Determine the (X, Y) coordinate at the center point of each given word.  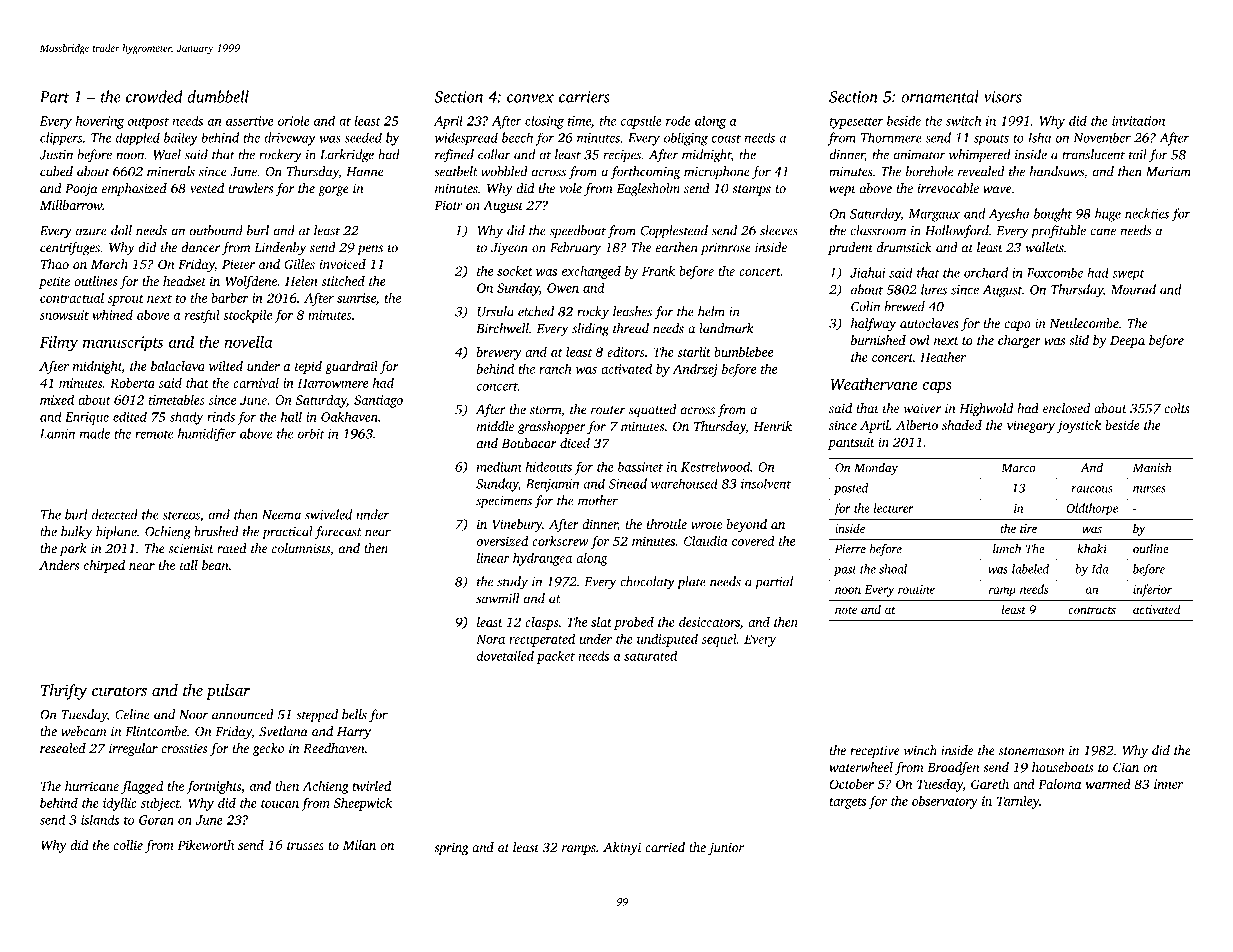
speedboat (578, 232)
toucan (280, 804)
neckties (1147, 213)
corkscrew (560, 541)
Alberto (917, 425)
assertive (250, 121)
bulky (76, 533)
